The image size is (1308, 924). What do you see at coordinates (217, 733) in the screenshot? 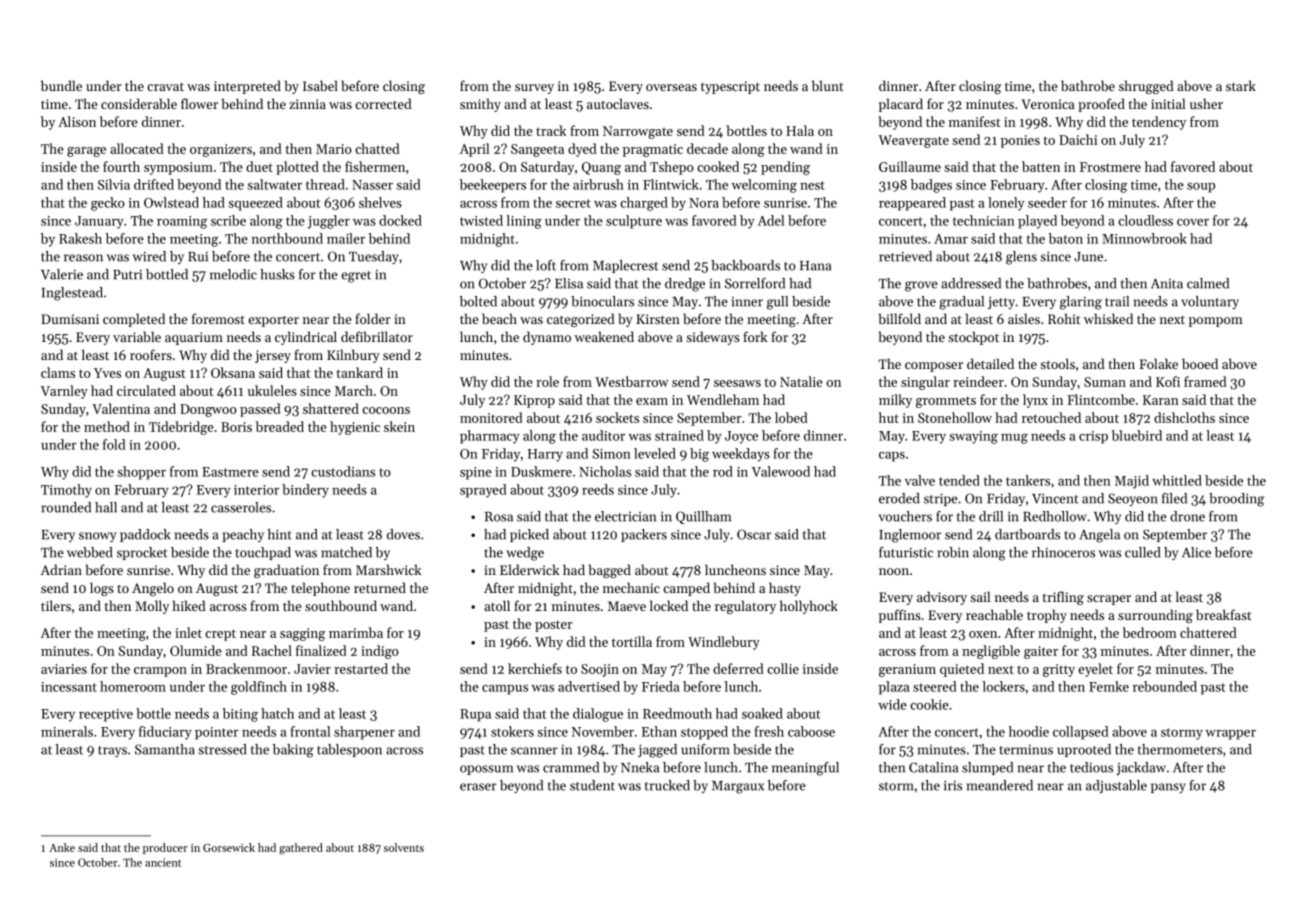
I see `pointer` at bounding box center [217, 733].
